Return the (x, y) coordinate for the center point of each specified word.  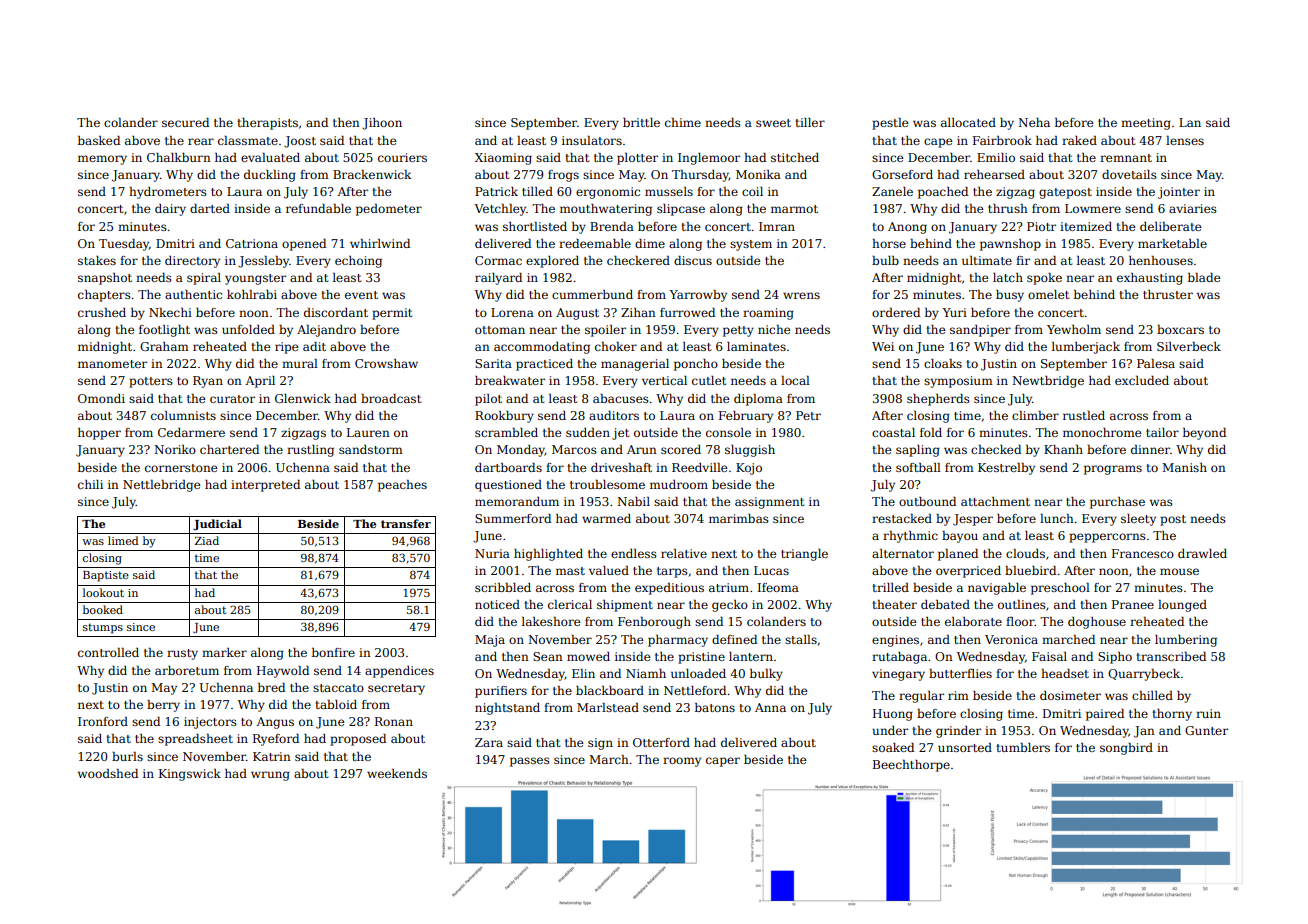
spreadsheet (195, 740)
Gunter (1206, 730)
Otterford (661, 742)
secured (185, 122)
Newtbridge (1048, 382)
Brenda (612, 226)
